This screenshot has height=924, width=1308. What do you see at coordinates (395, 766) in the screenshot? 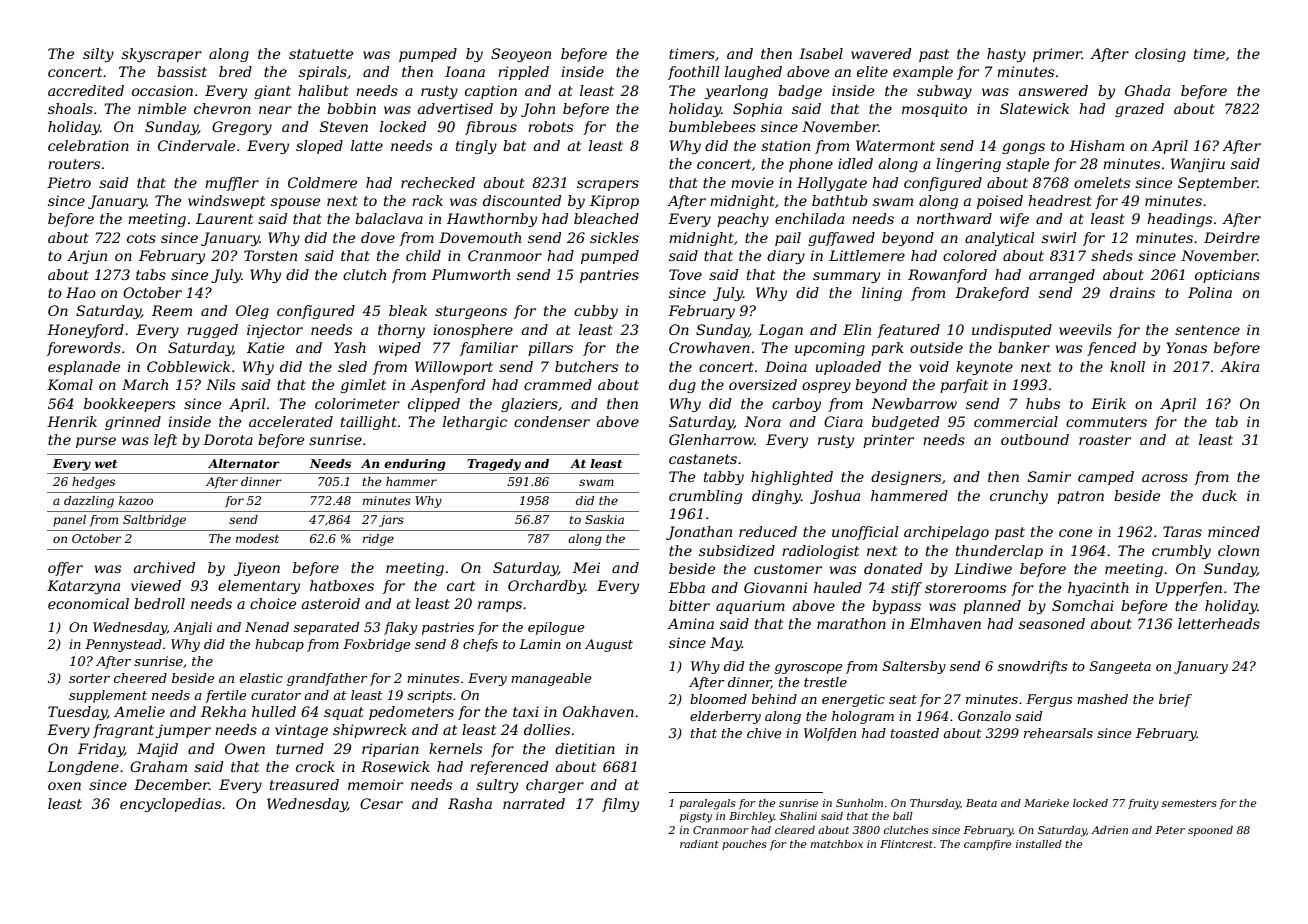
I see `Rosewick` at bounding box center [395, 766].
